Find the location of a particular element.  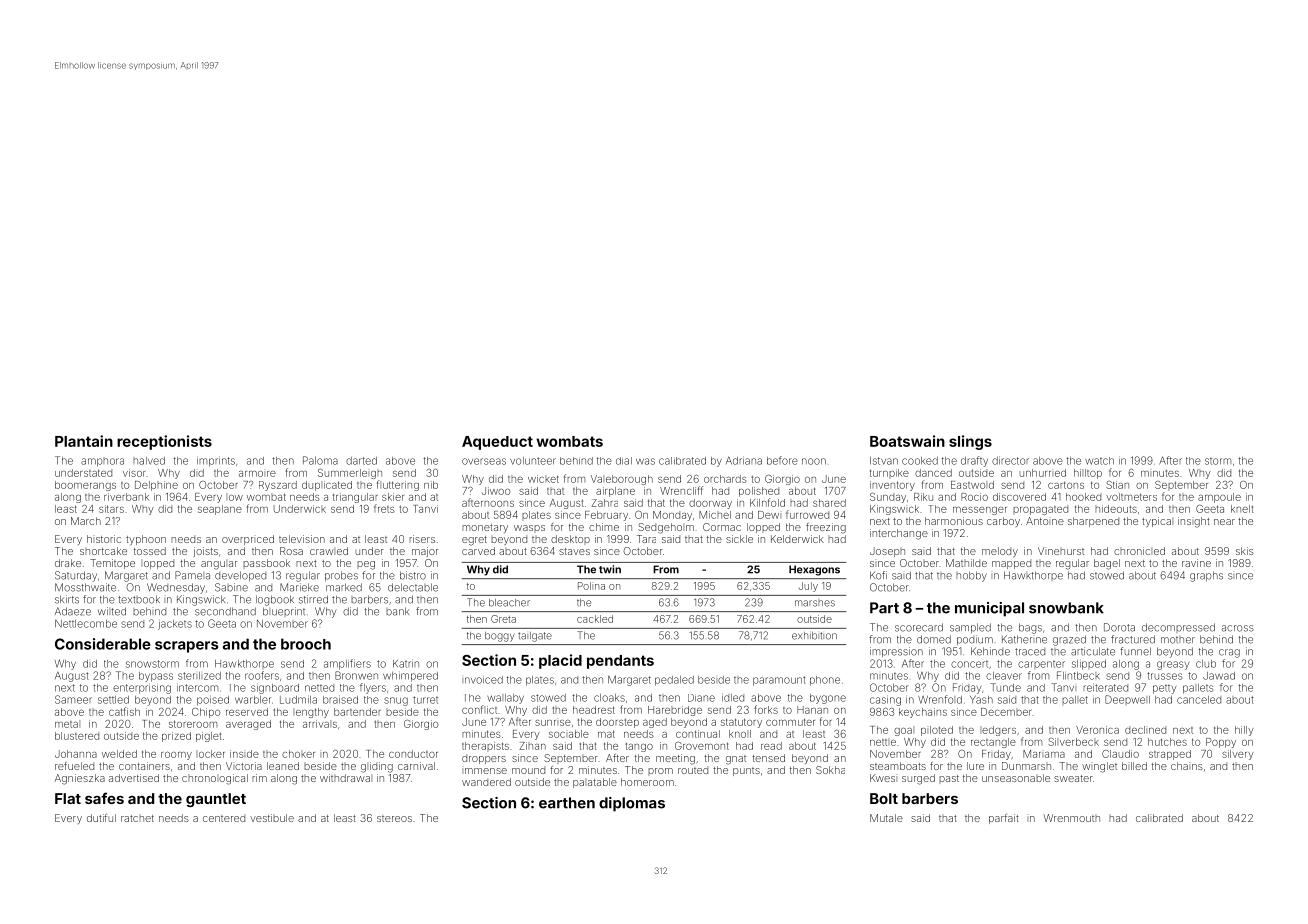

stereos is located at coordinates (394, 818).
